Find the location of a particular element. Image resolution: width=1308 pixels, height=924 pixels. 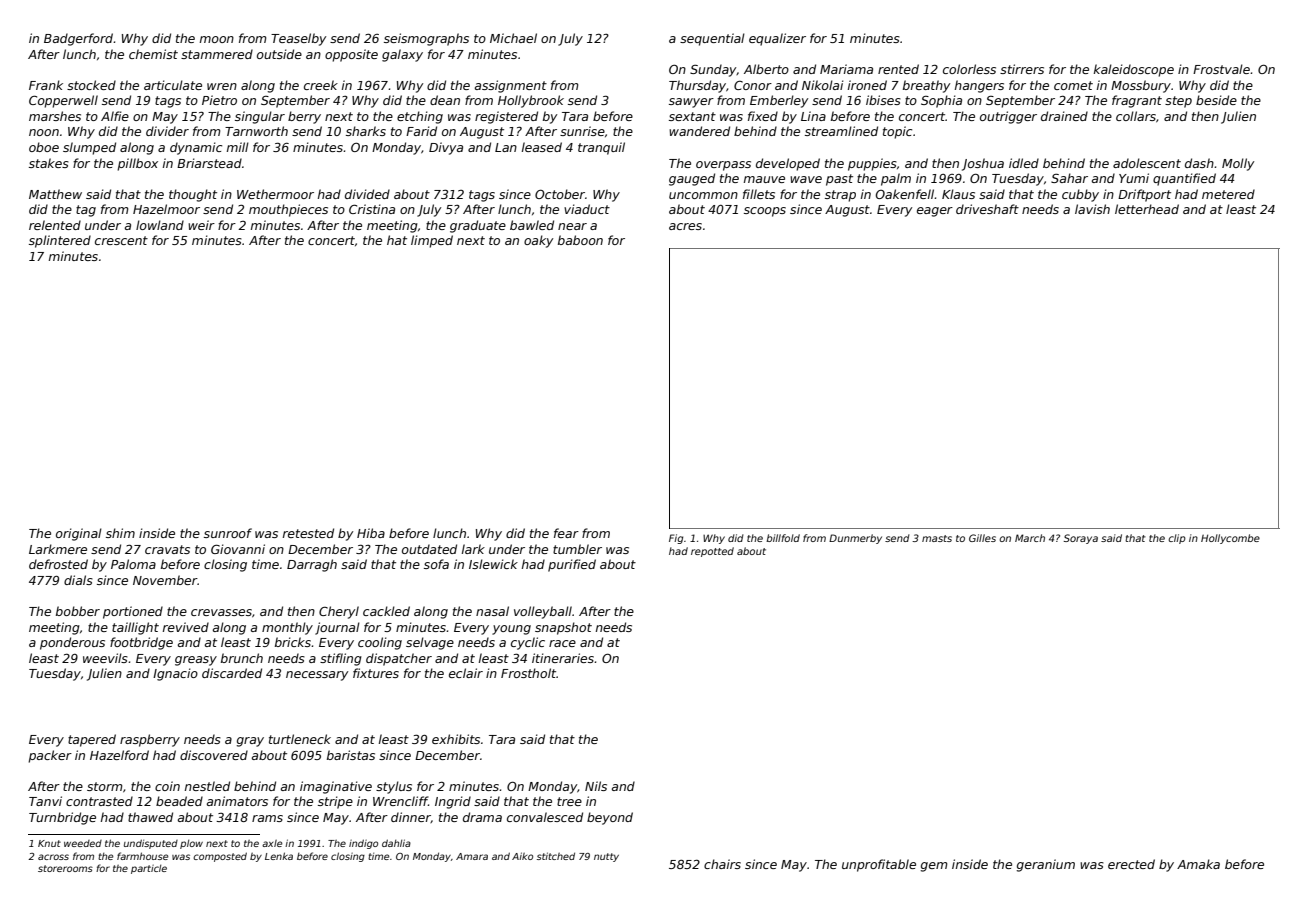

Gilles is located at coordinates (982, 538).
